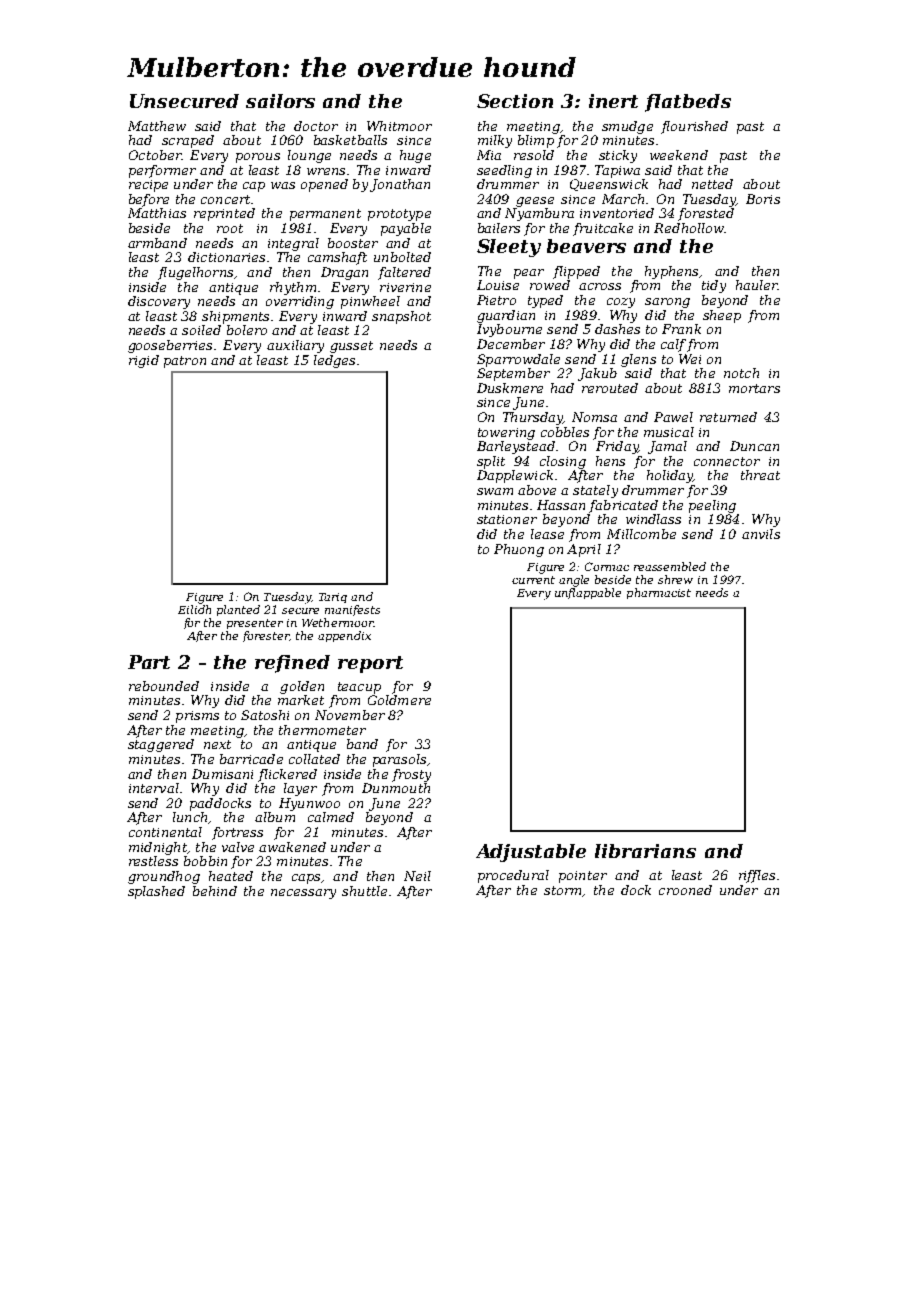 The height and width of the screenshot is (1316, 908). Describe the element at coordinates (157, 126) in the screenshot. I see `Matthew` at that location.
